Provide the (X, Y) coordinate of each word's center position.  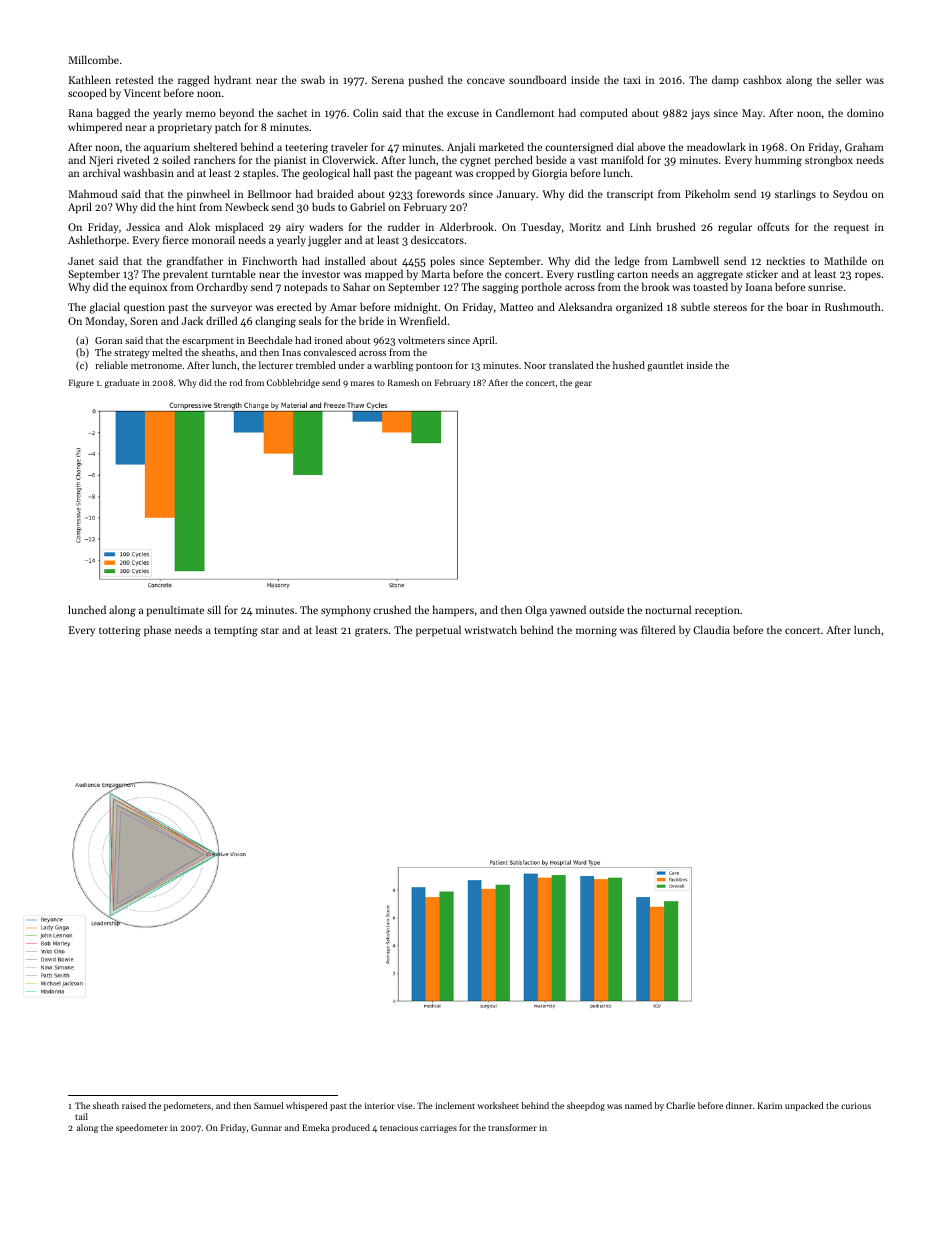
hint (186, 206)
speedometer (142, 1128)
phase (157, 631)
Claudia (711, 629)
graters (371, 632)
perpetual (438, 631)
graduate (122, 383)
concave (486, 81)
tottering (120, 631)
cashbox (762, 79)
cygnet (475, 162)
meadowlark (716, 146)
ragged (193, 81)
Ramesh (403, 382)
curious (856, 1105)
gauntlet (665, 366)
